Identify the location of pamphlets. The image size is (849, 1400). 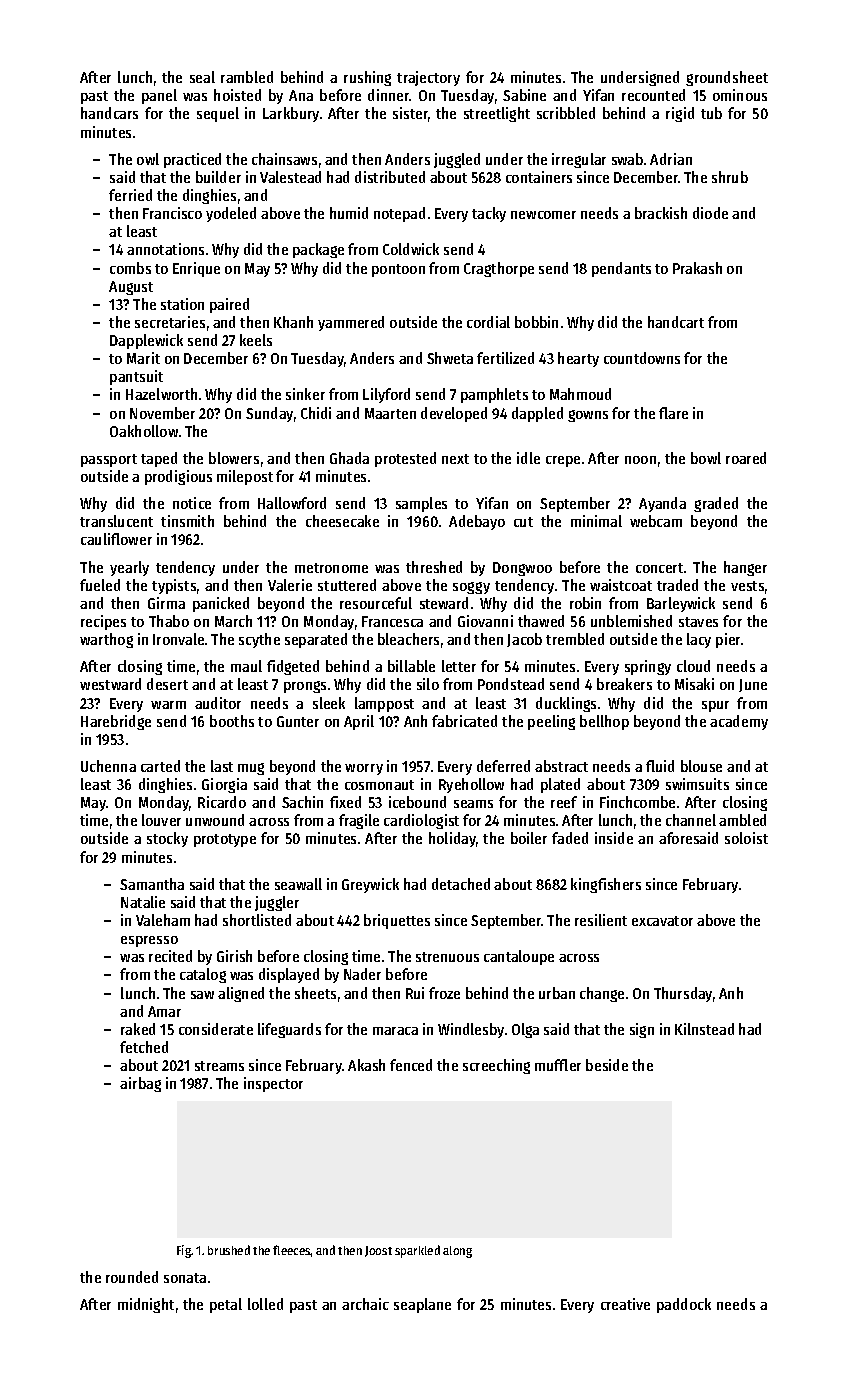
(494, 395).
